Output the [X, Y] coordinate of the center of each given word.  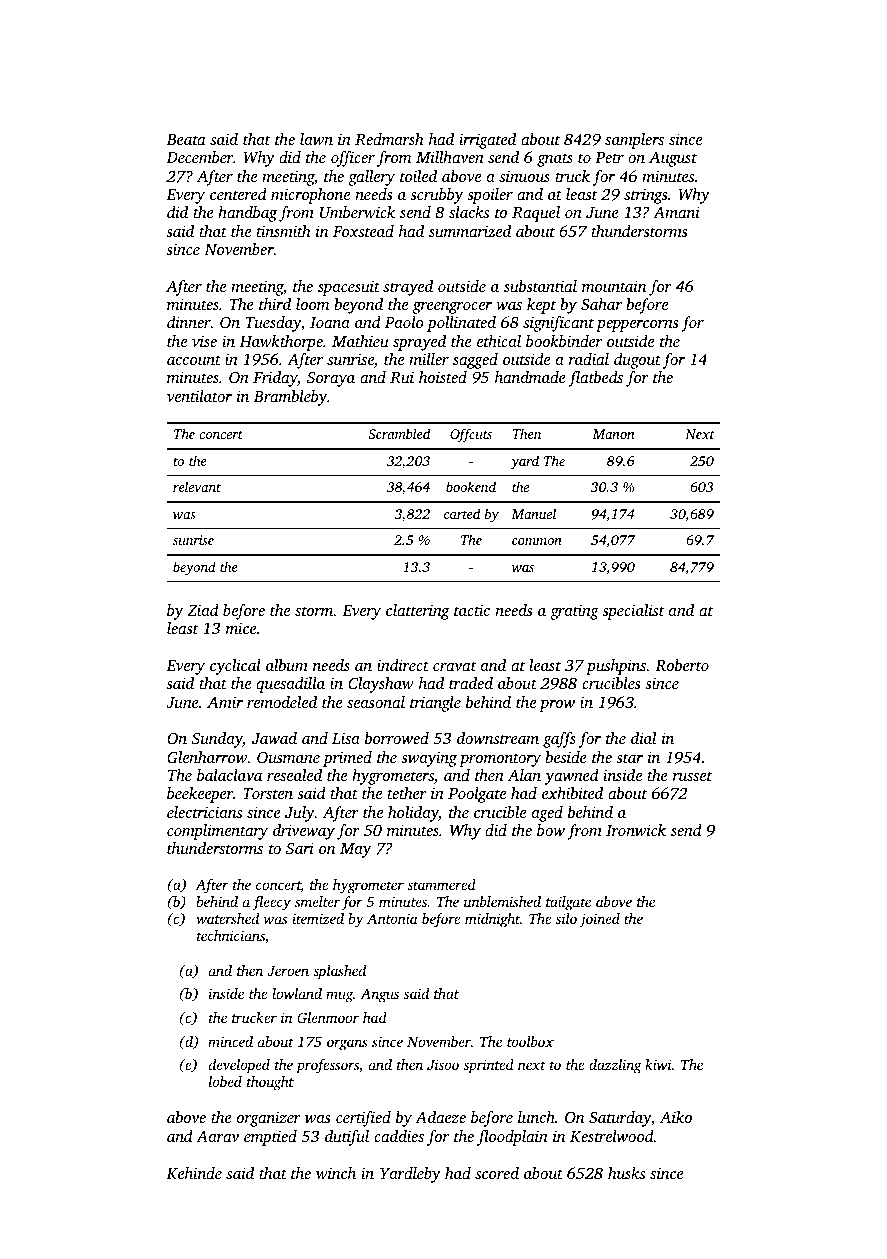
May [355, 850]
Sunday [217, 740]
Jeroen [288, 971]
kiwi [658, 1064]
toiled [418, 176]
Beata [186, 139]
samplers [634, 141]
